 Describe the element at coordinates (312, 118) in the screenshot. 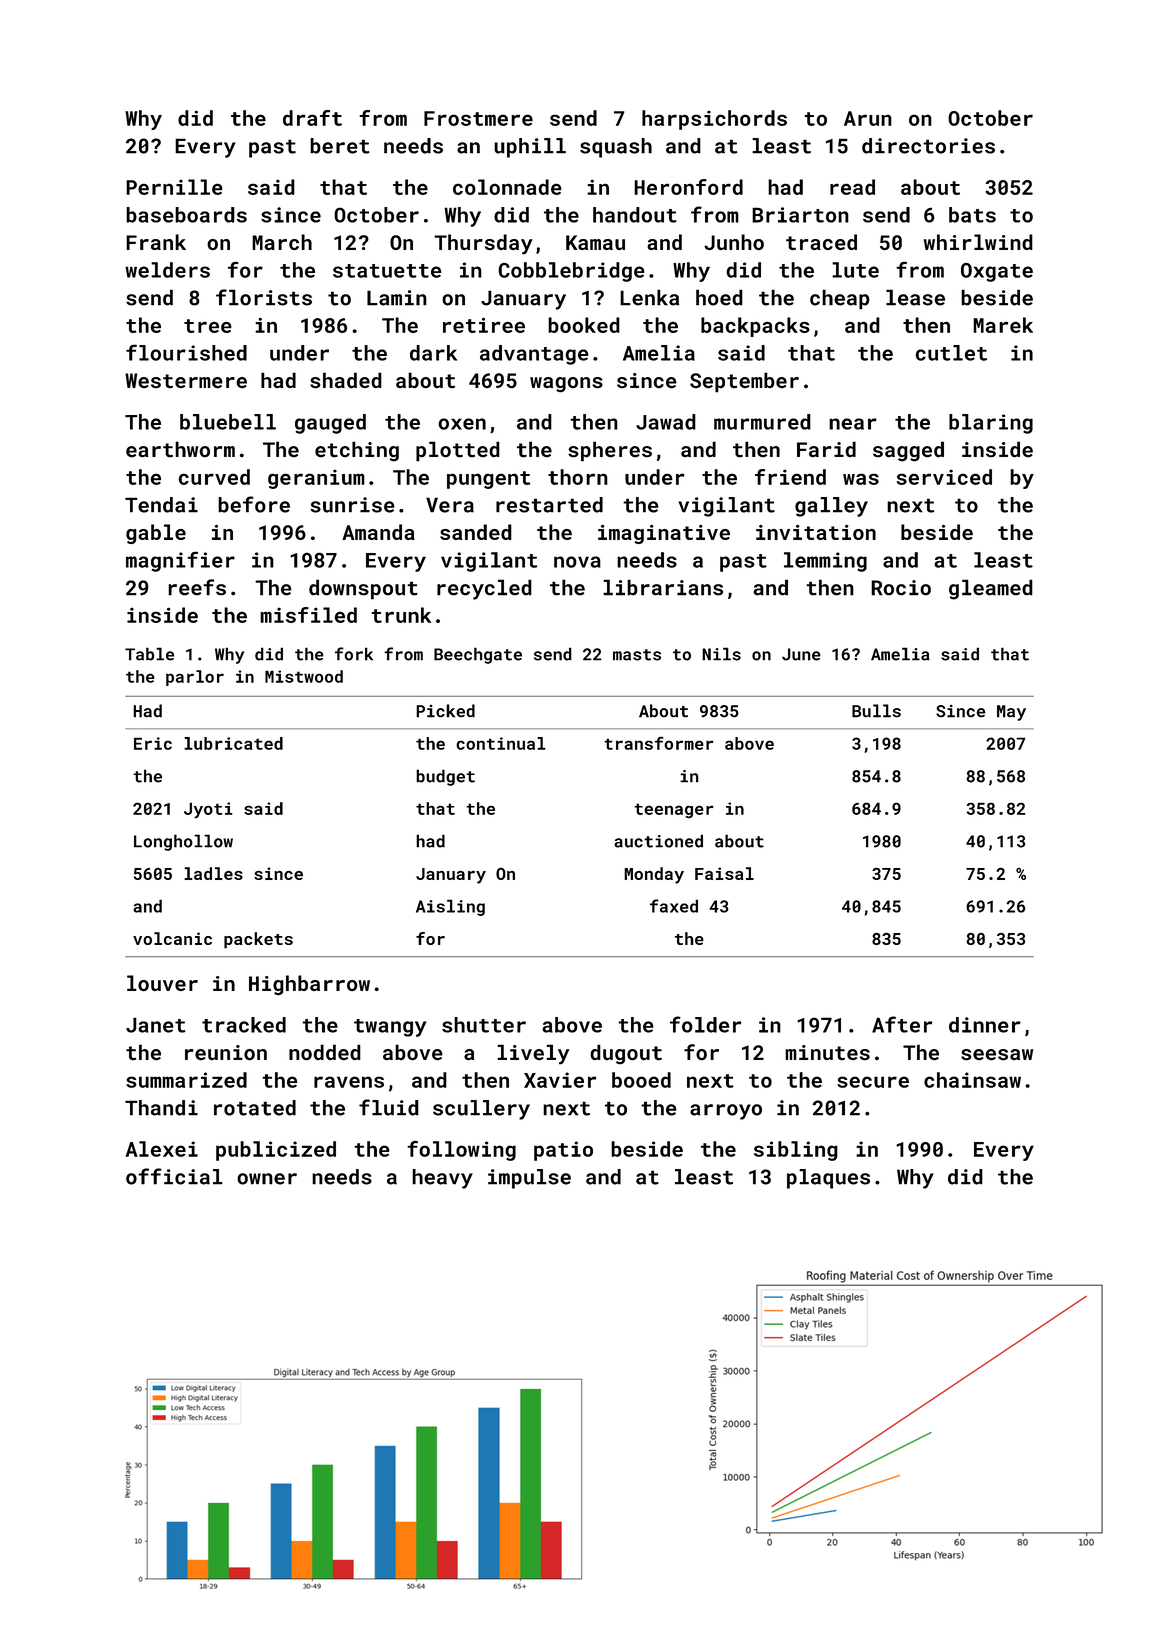

I see `draft` at that location.
